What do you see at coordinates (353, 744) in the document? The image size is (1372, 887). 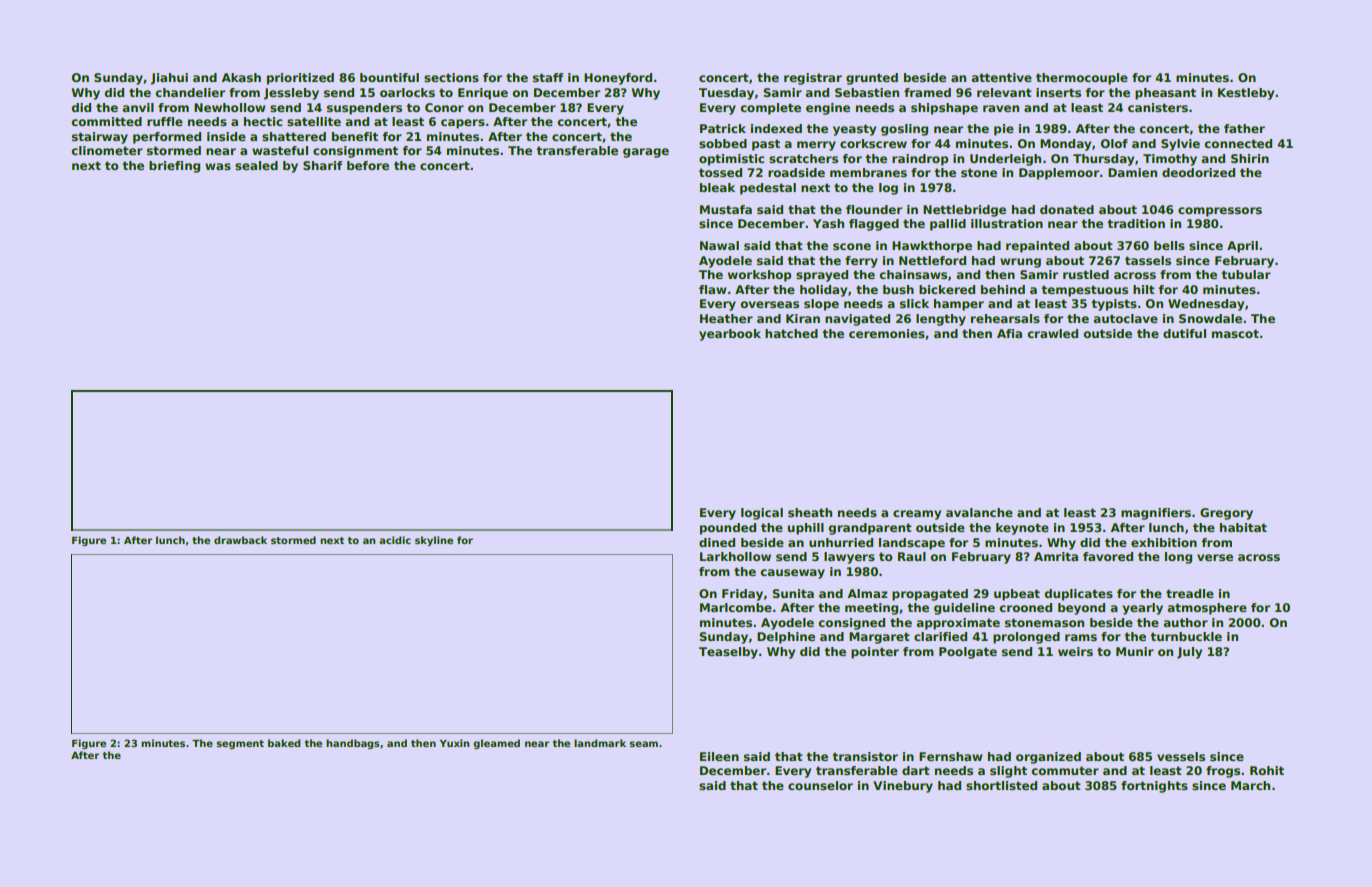 I see `handbags` at bounding box center [353, 744].
